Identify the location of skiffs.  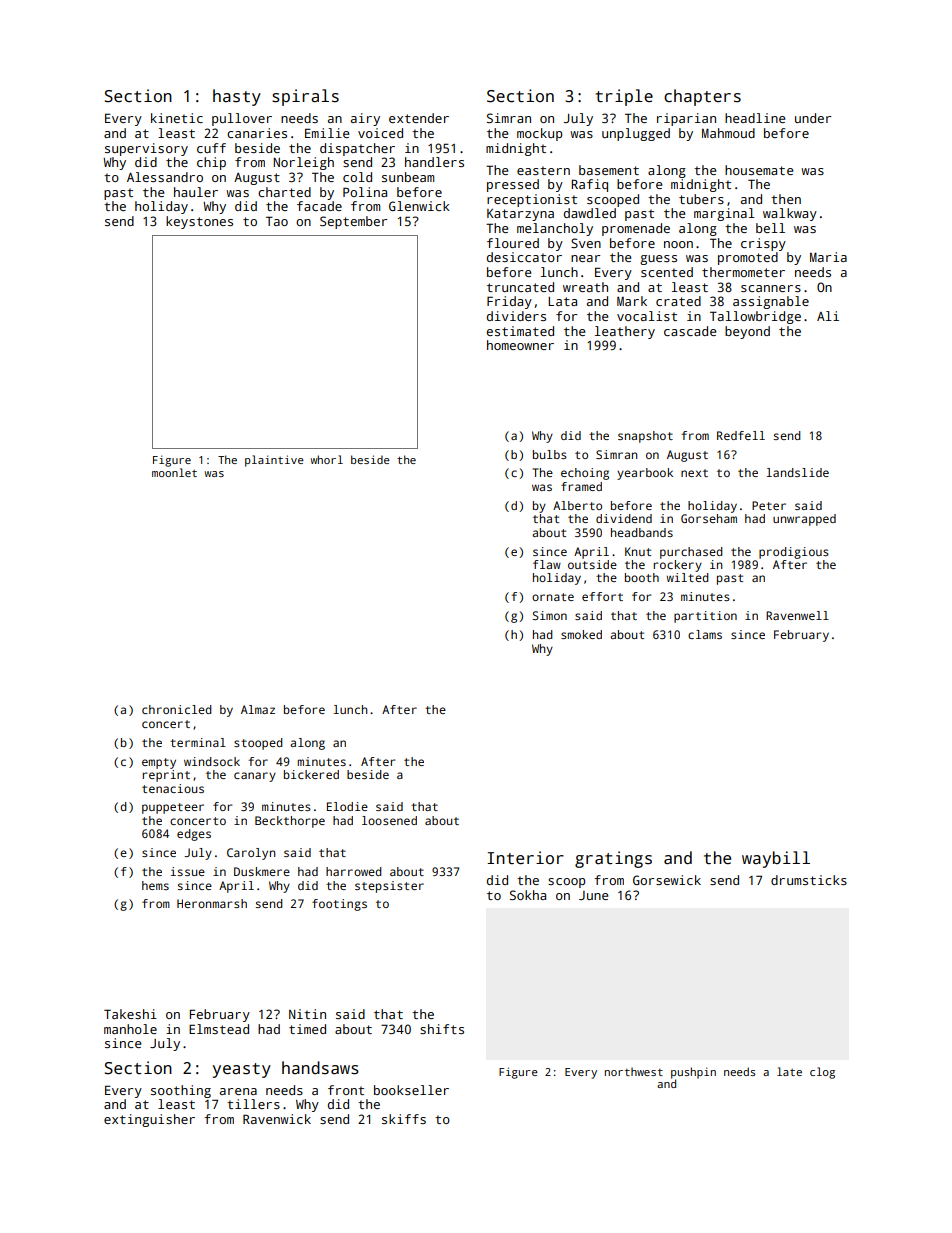
(404, 1119).
